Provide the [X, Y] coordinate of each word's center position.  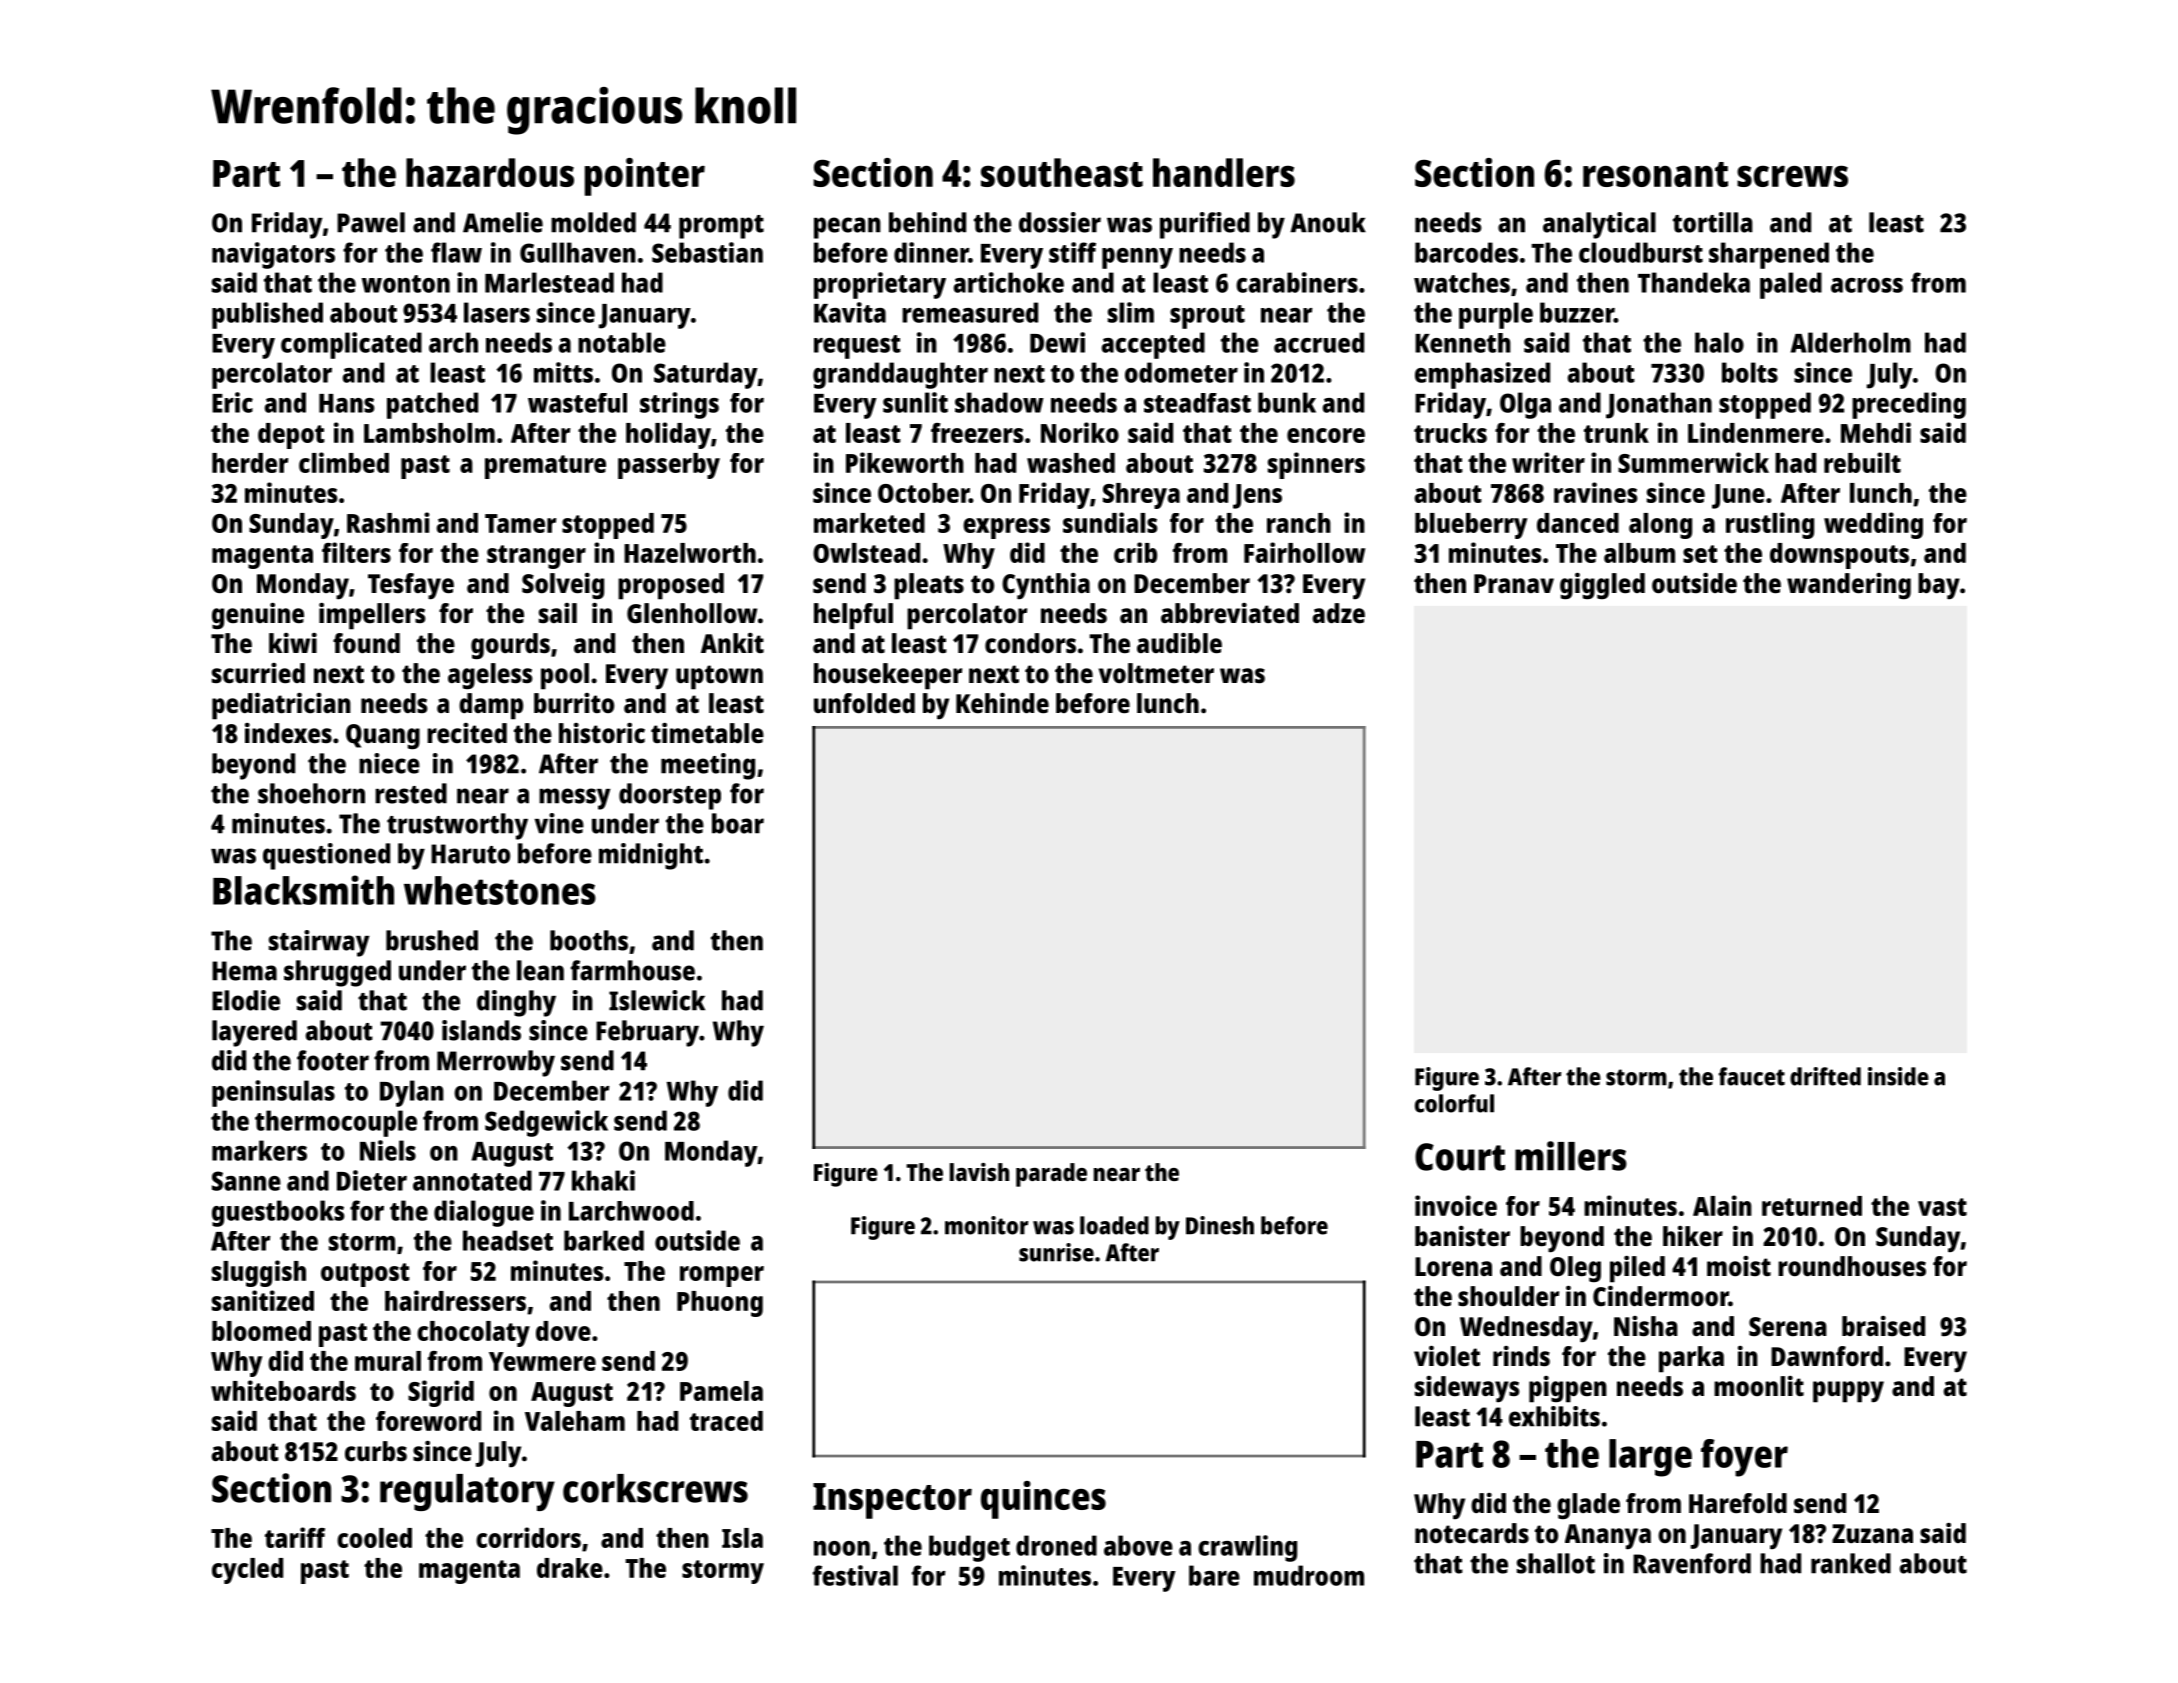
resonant [1655, 174]
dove [563, 1331]
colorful [1454, 1103]
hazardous [490, 172]
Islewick [657, 1000]
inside [1898, 1076]
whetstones [500, 890]
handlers [1224, 172]
